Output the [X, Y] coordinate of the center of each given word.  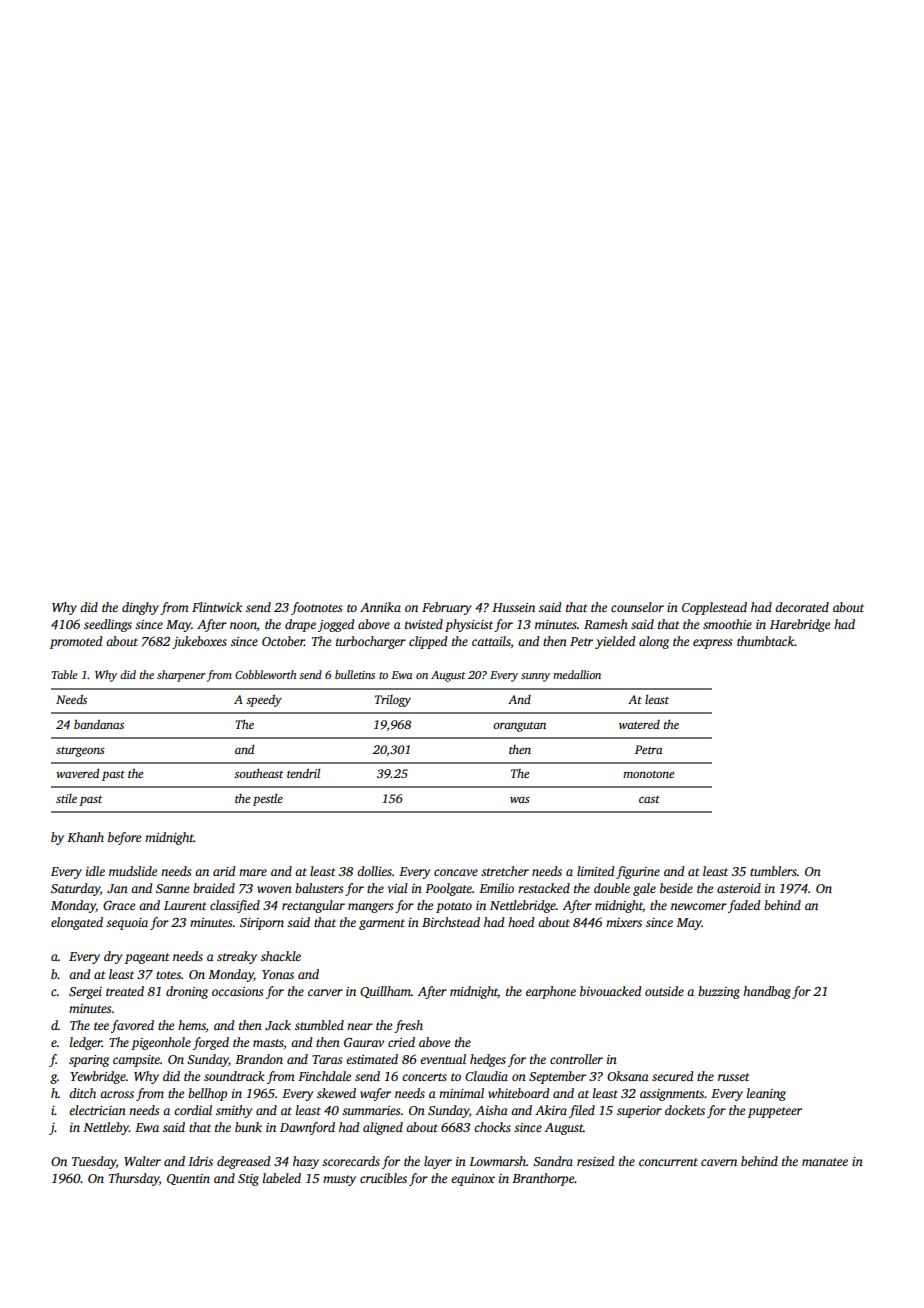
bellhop [207, 1094]
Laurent [185, 905]
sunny [535, 677]
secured [673, 1076]
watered [639, 724]
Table [65, 674]
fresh [408, 1026]
